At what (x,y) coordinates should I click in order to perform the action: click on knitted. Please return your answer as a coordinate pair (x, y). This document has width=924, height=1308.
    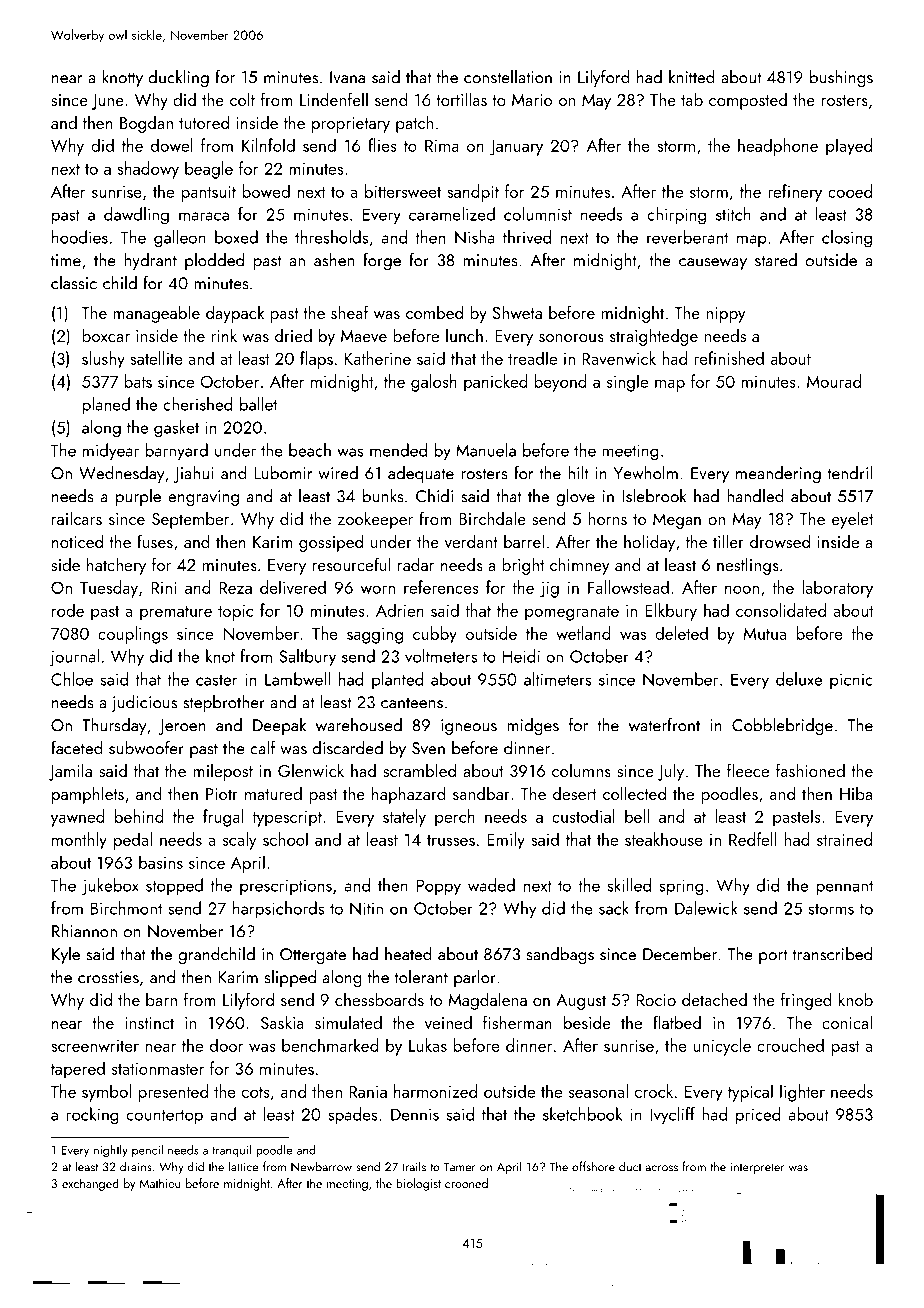
    Looking at the image, I should click on (692, 77).
